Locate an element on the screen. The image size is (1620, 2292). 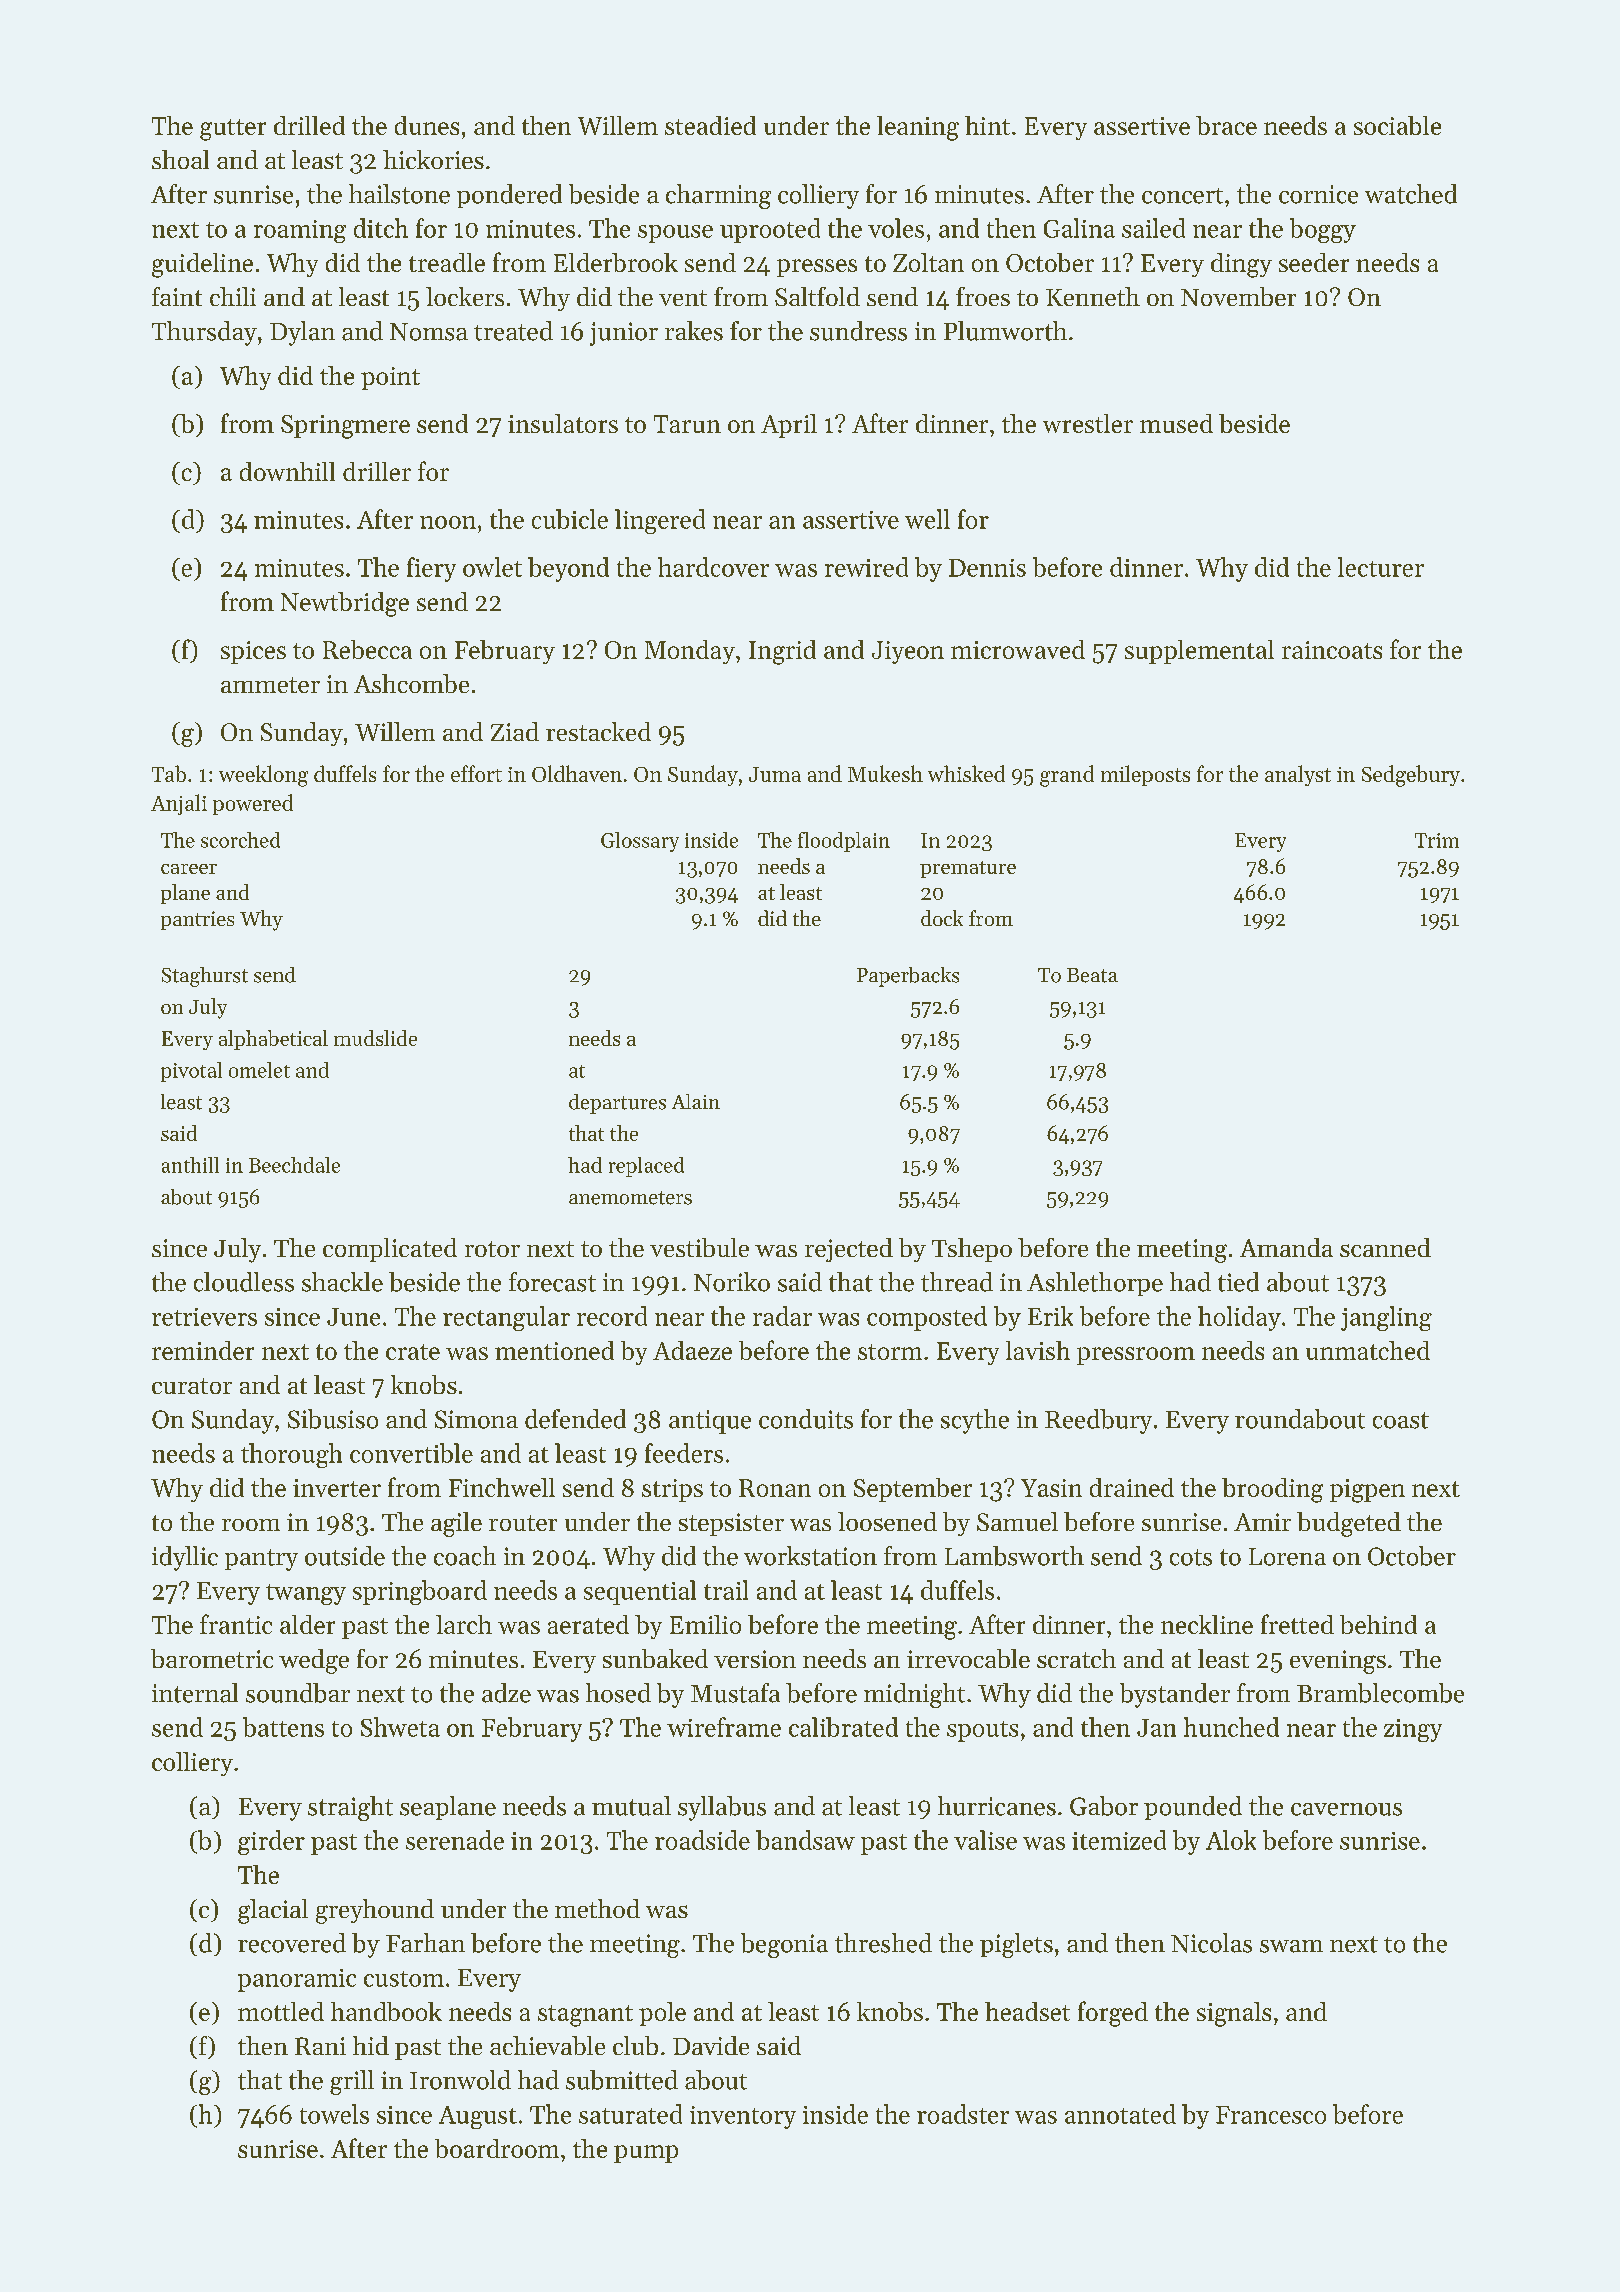
idyllic is located at coordinates (185, 1558).
